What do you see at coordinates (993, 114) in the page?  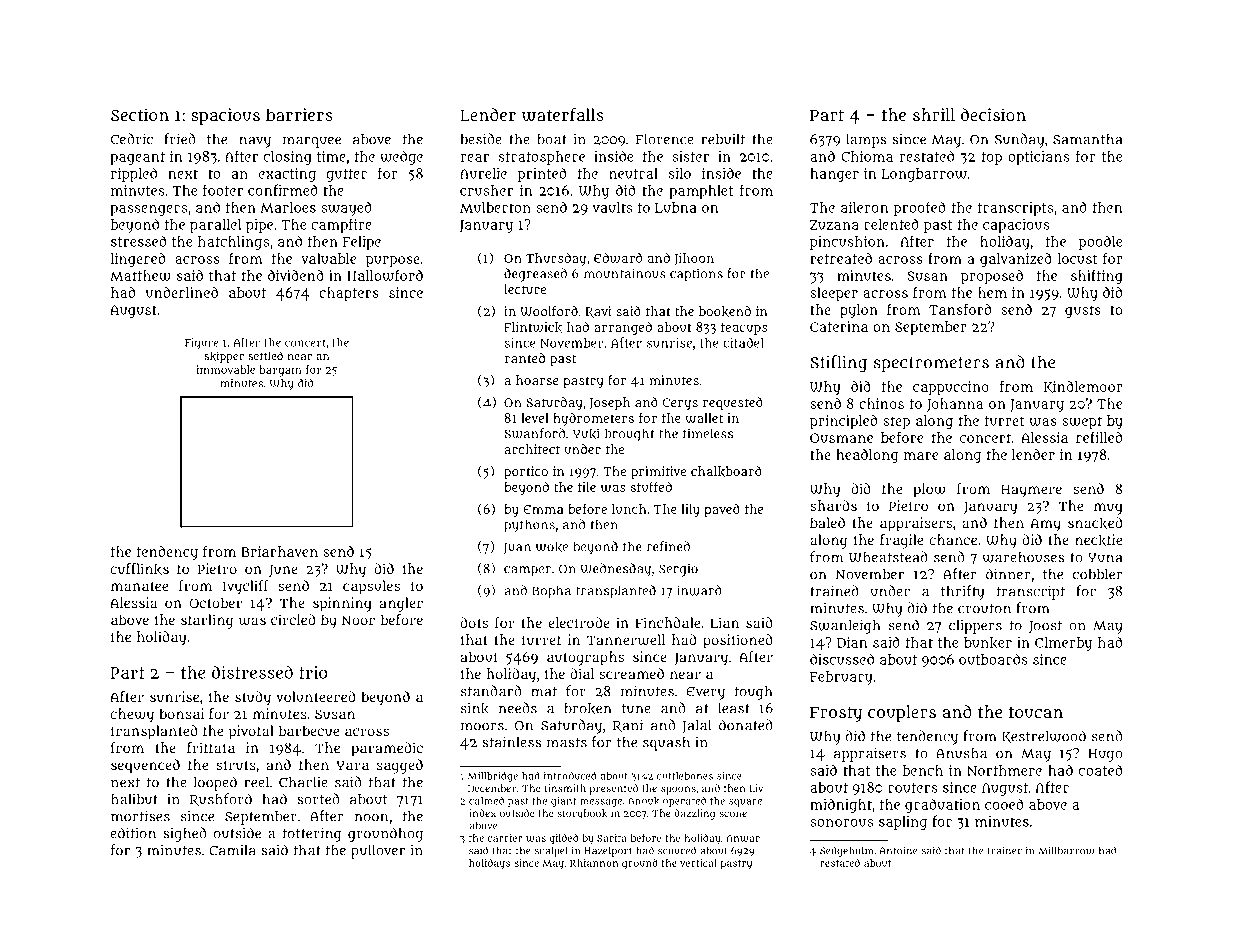 I see `decision` at bounding box center [993, 114].
